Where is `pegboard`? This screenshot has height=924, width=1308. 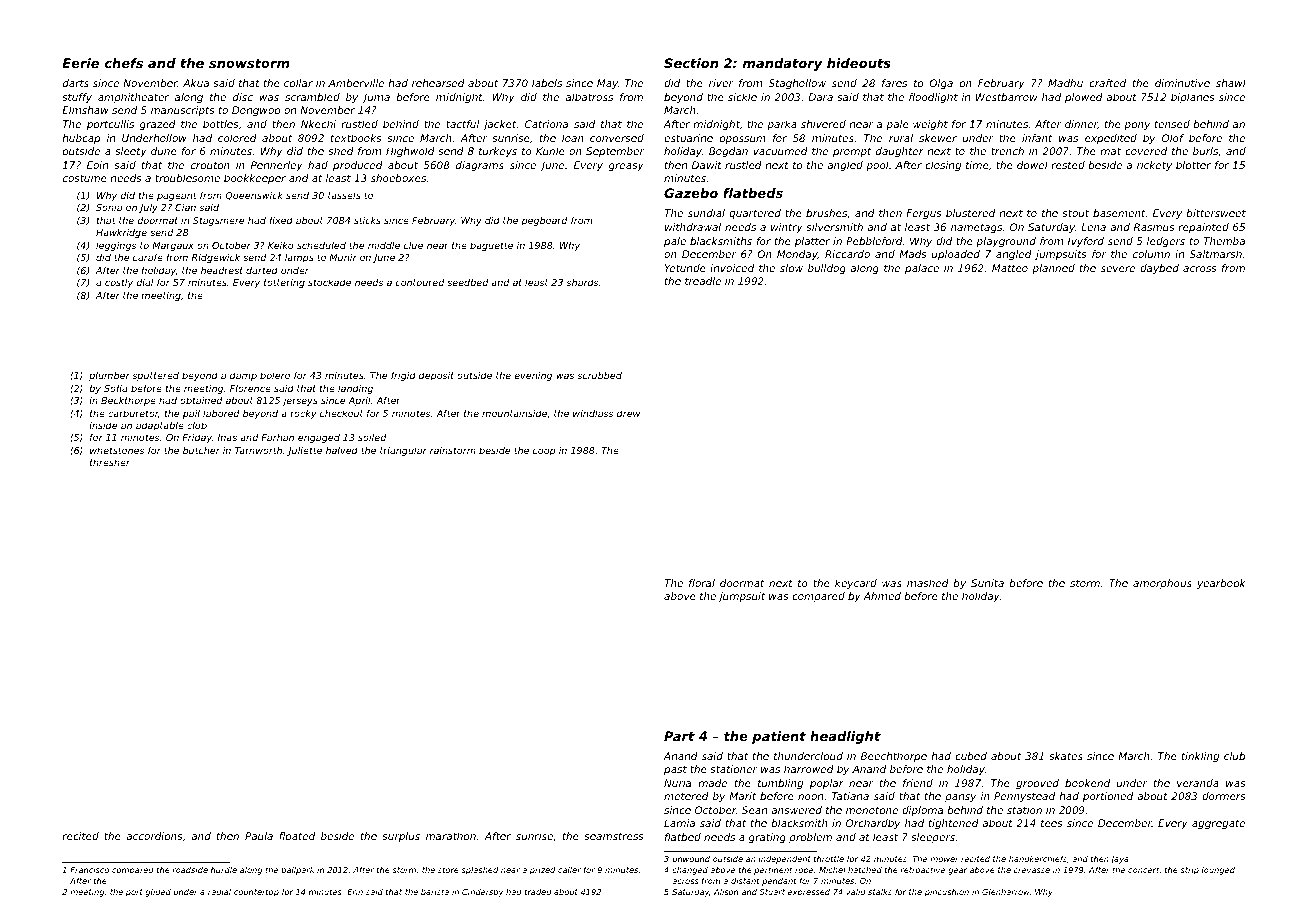
pegboard is located at coordinates (544, 221).
